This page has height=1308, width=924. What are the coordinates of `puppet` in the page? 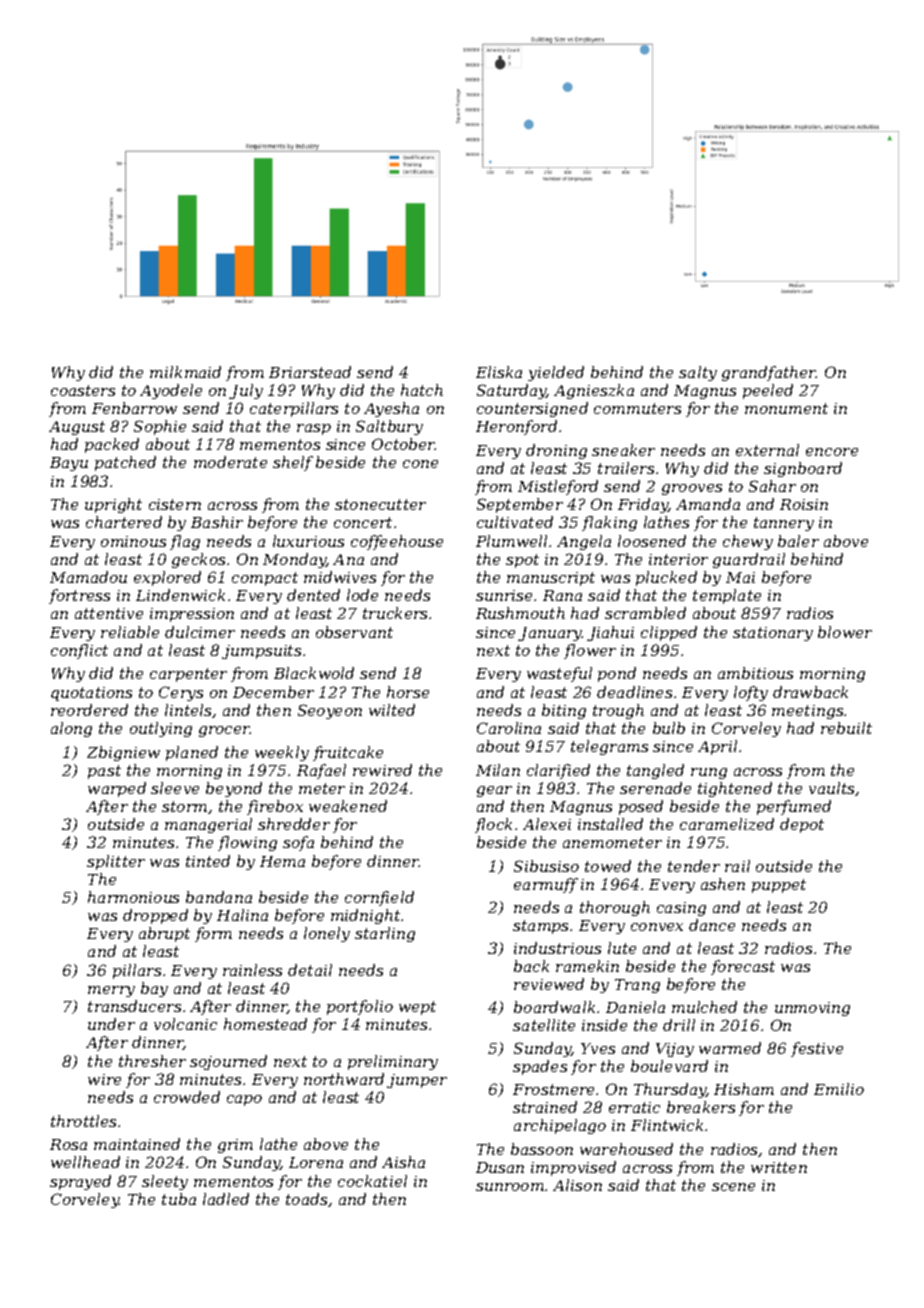 It's located at (779, 886).
